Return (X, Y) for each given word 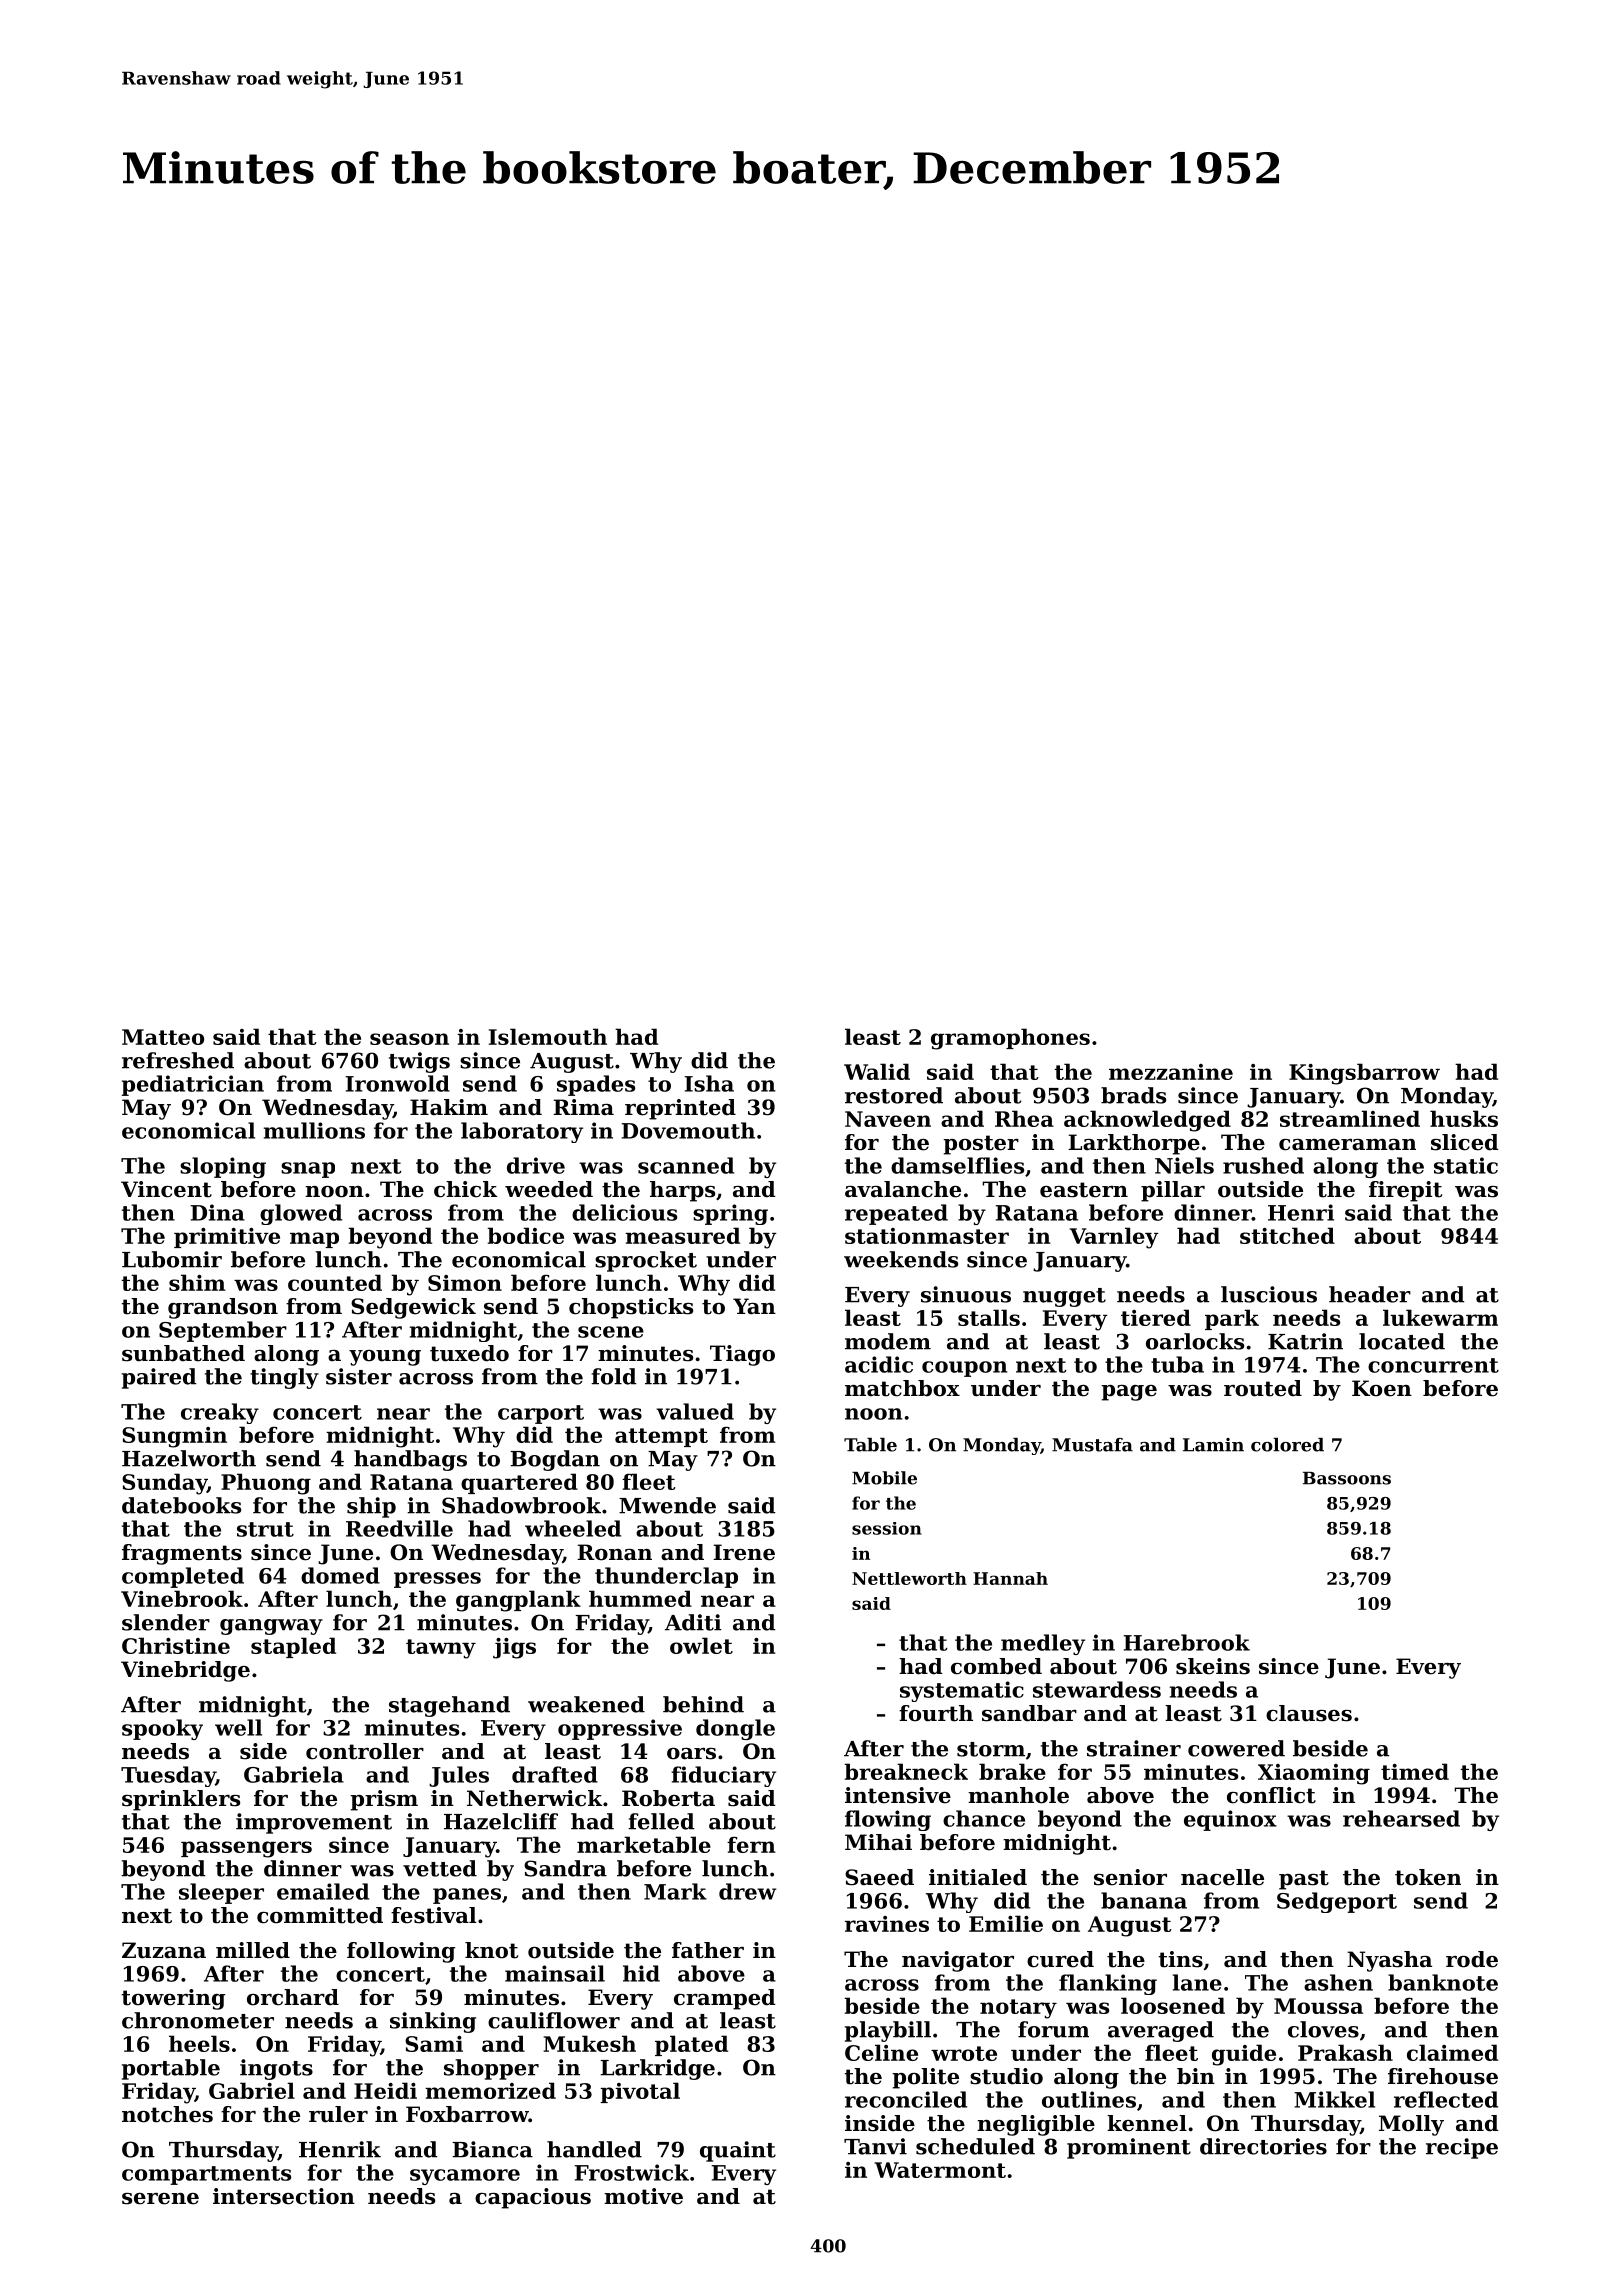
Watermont (940, 2170)
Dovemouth (688, 1130)
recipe (1462, 2148)
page (1129, 1393)
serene (160, 2199)
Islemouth (548, 1036)
